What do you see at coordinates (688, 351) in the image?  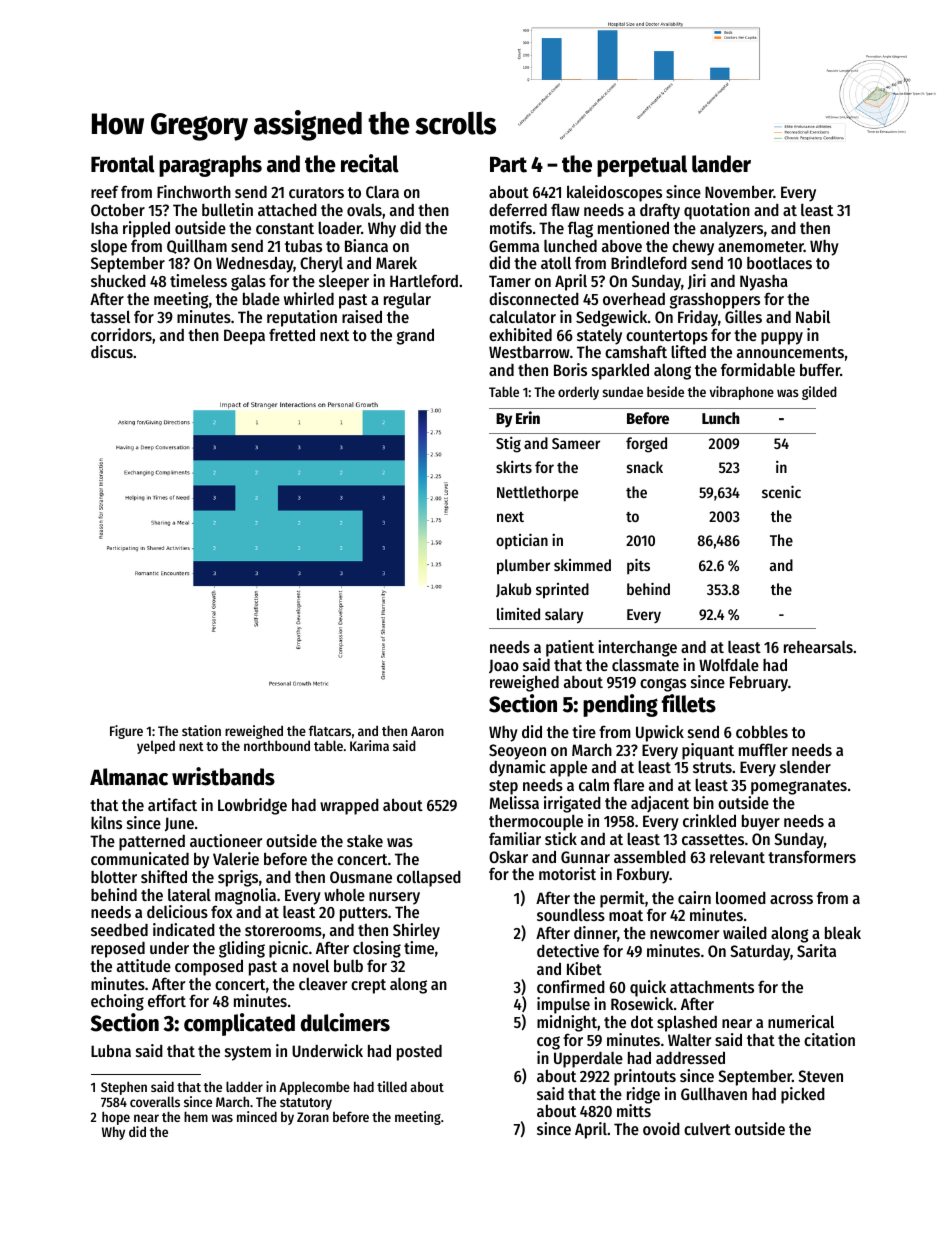 I see `lifted` at bounding box center [688, 351].
